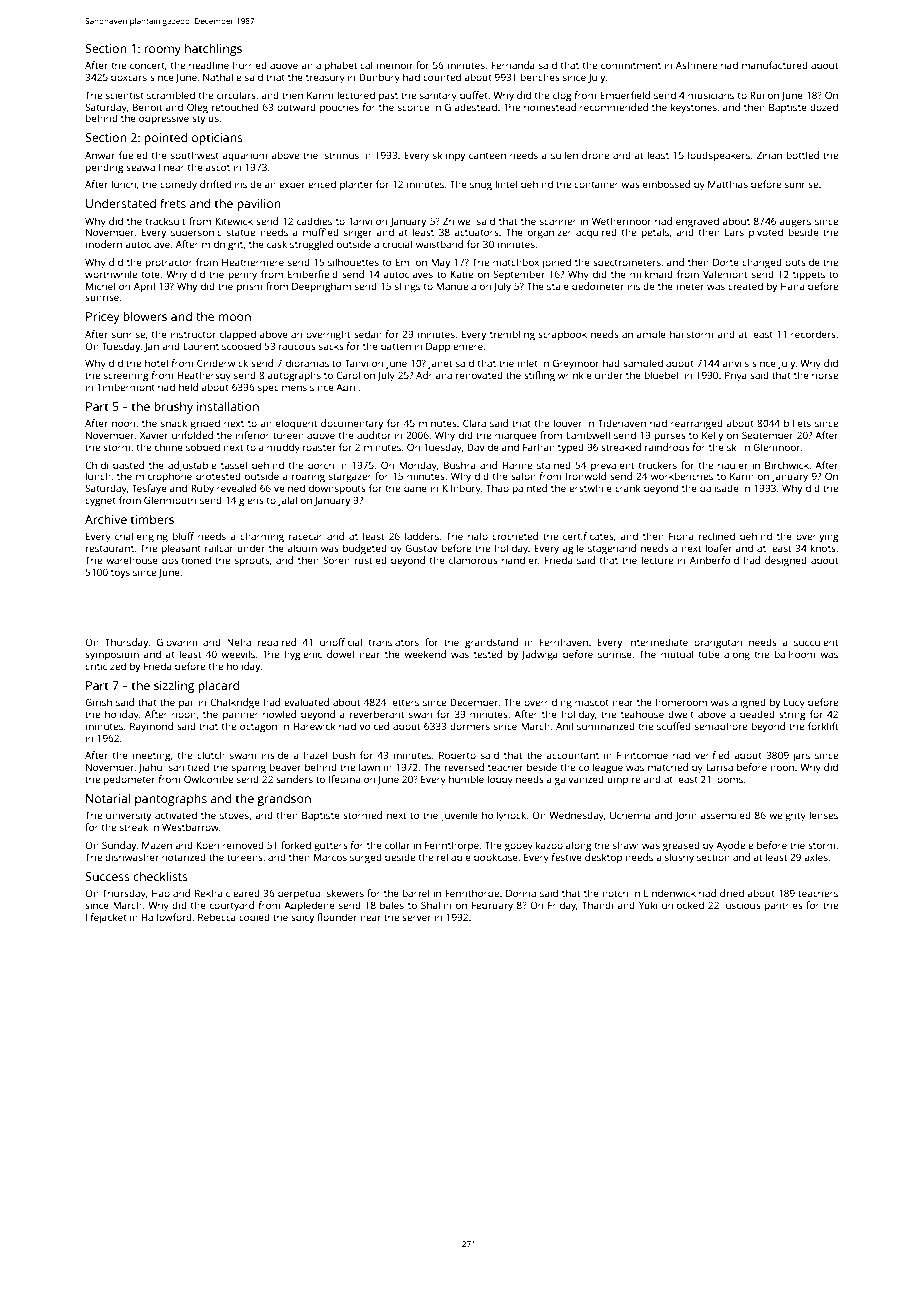 Image resolution: width=924 pixels, height=1308 pixels. What do you see at coordinates (745, 286) in the page?
I see `created` at bounding box center [745, 286].
